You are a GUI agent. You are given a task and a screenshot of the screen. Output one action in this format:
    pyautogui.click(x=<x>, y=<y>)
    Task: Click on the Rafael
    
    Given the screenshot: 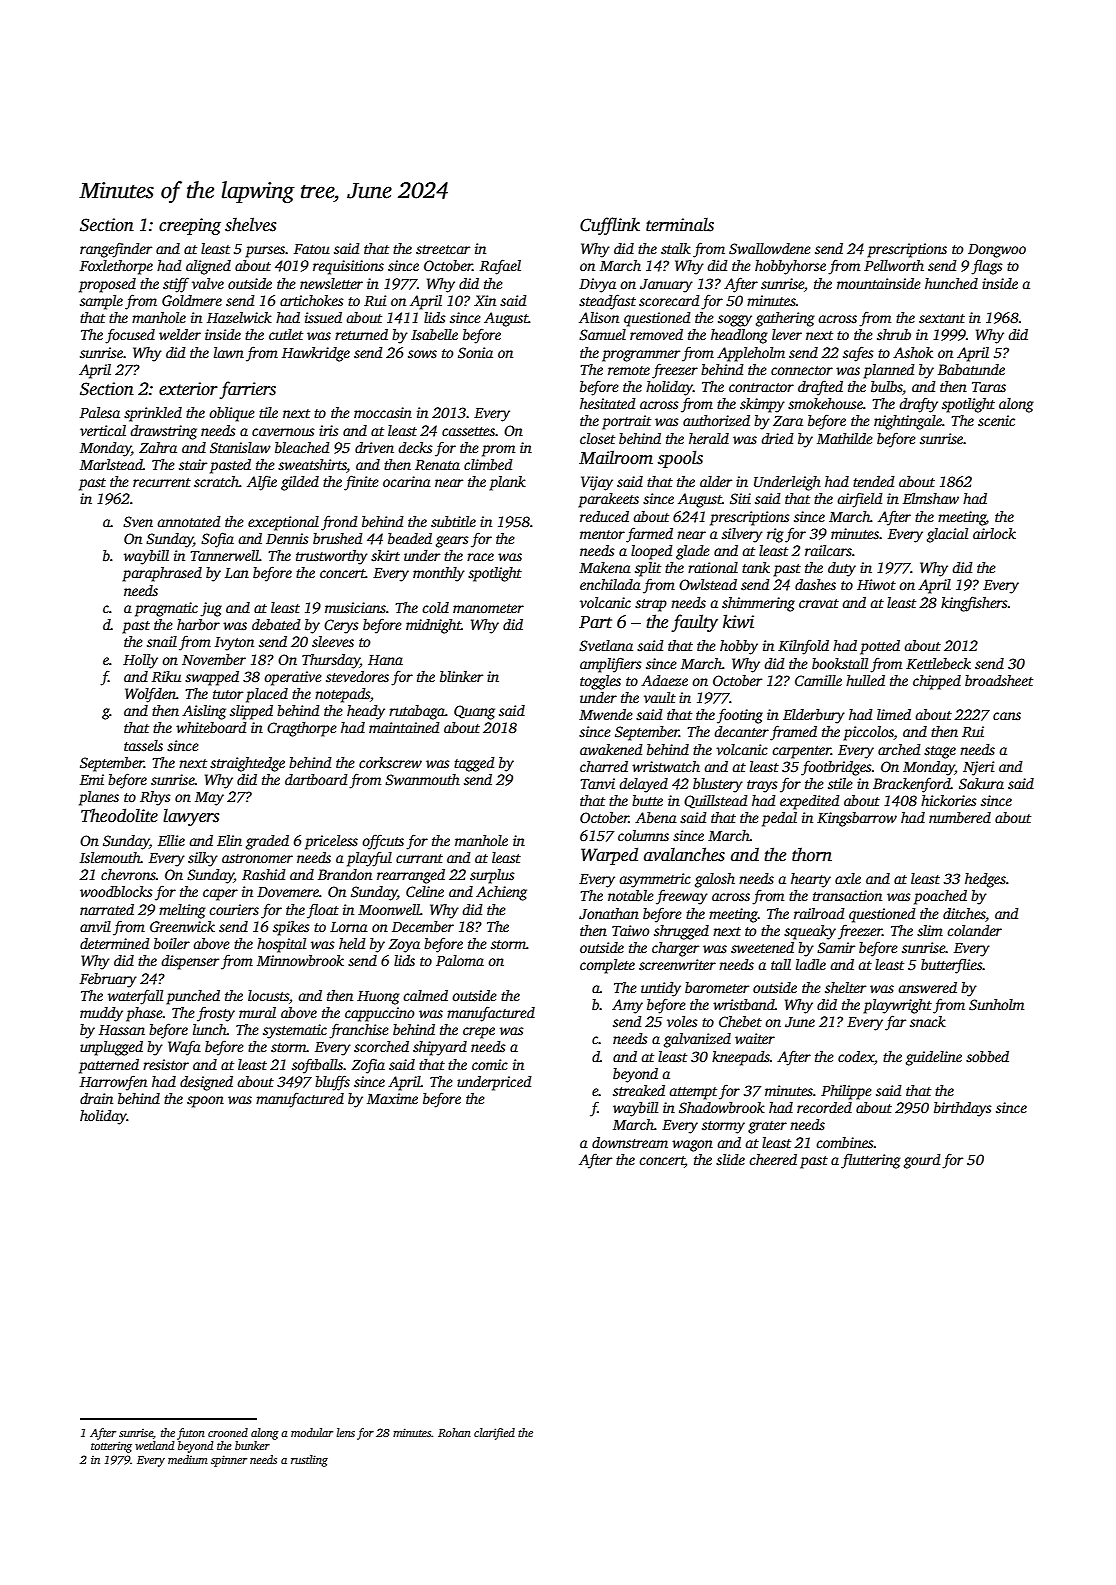 What is the action you would take?
    pyautogui.click(x=500, y=267)
